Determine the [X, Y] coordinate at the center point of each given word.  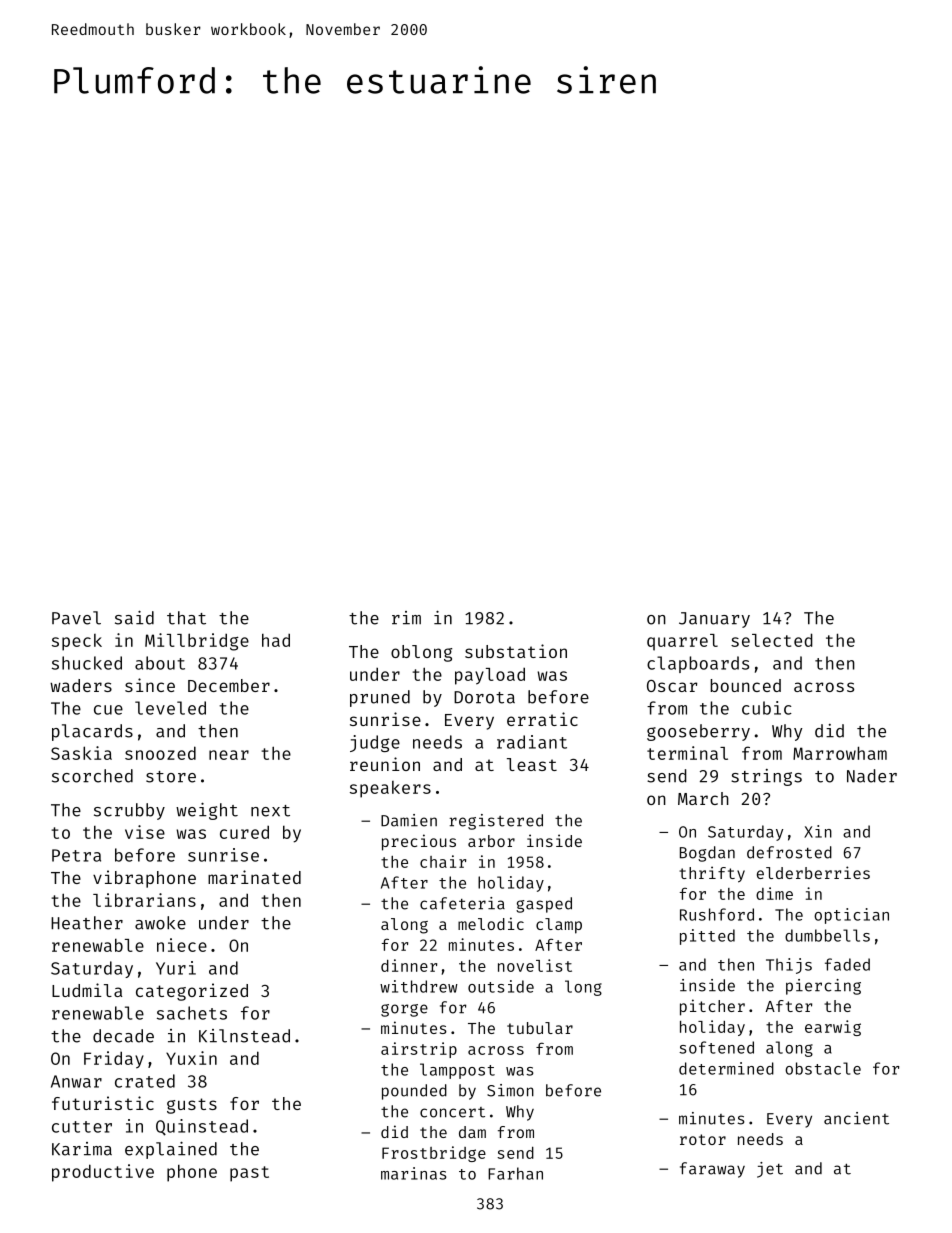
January [714, 620]
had [276, 640]
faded [847, 964]
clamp [559, 926]
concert [452, 1112]
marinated [254, 877]
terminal [687, 753]
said [134, 617]
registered [496, 822]
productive [103, 1173]
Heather [87, 923]
